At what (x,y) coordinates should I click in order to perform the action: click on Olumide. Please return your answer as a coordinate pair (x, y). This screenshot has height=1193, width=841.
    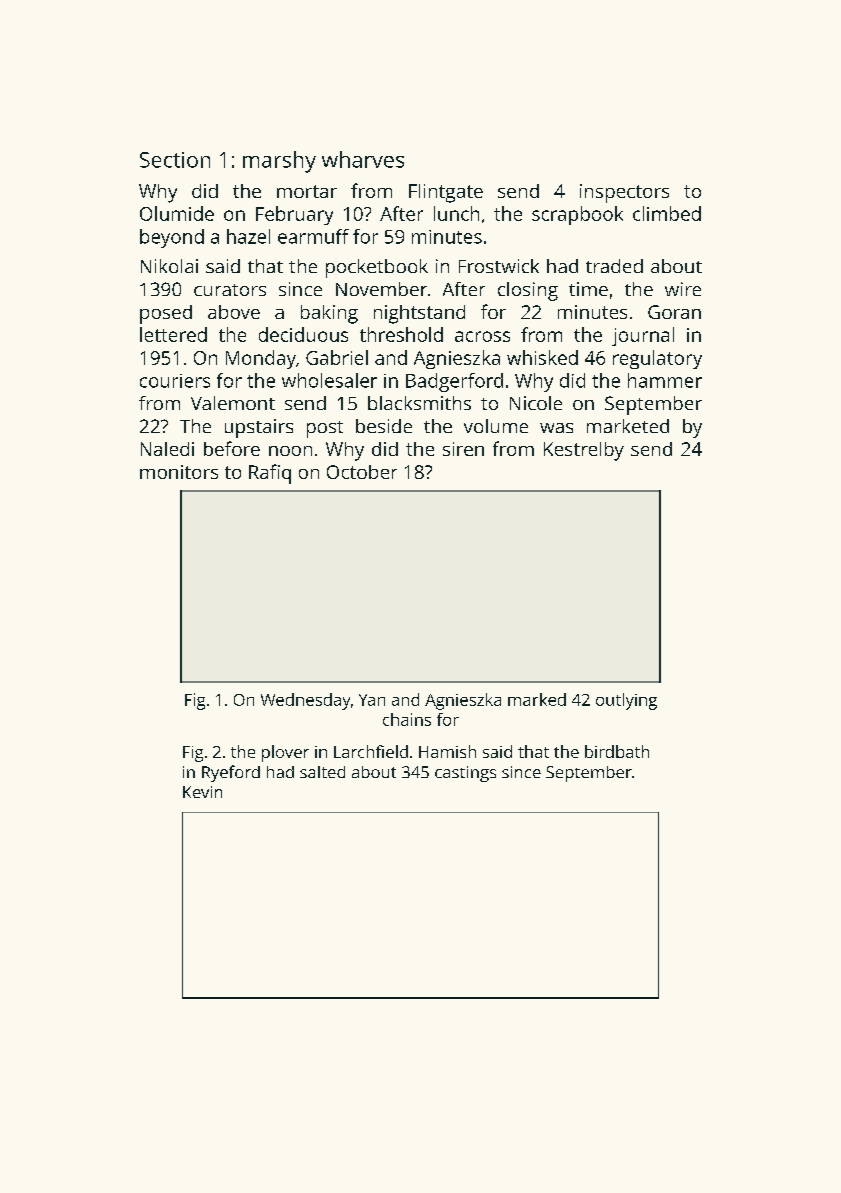
    Looking at the image, I should click on (177, 213).
